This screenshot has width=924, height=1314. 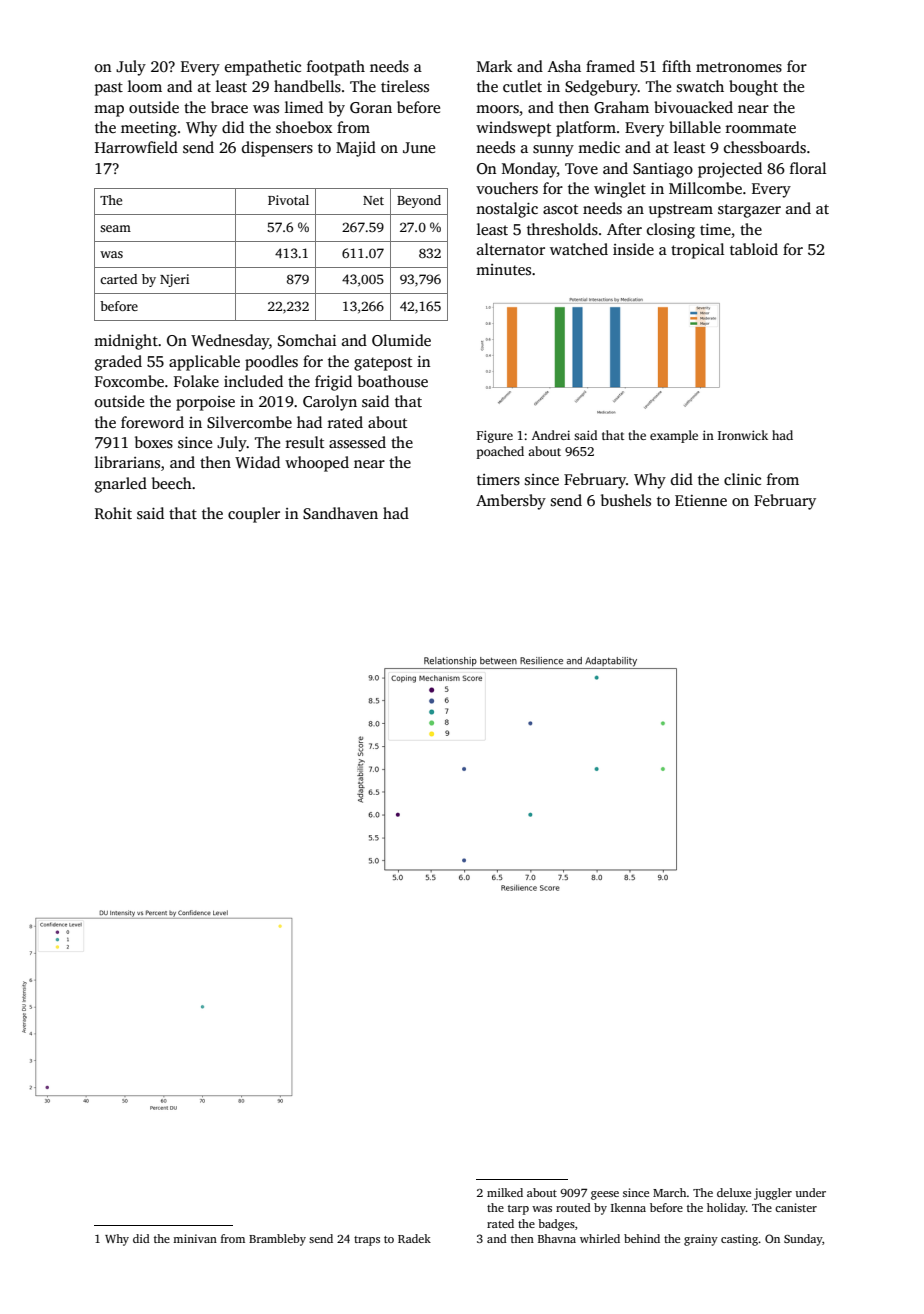 What do you see at coordinates (642, 1238) in the screenshot?
I see `behind` at bounding box center [642, 1238].
